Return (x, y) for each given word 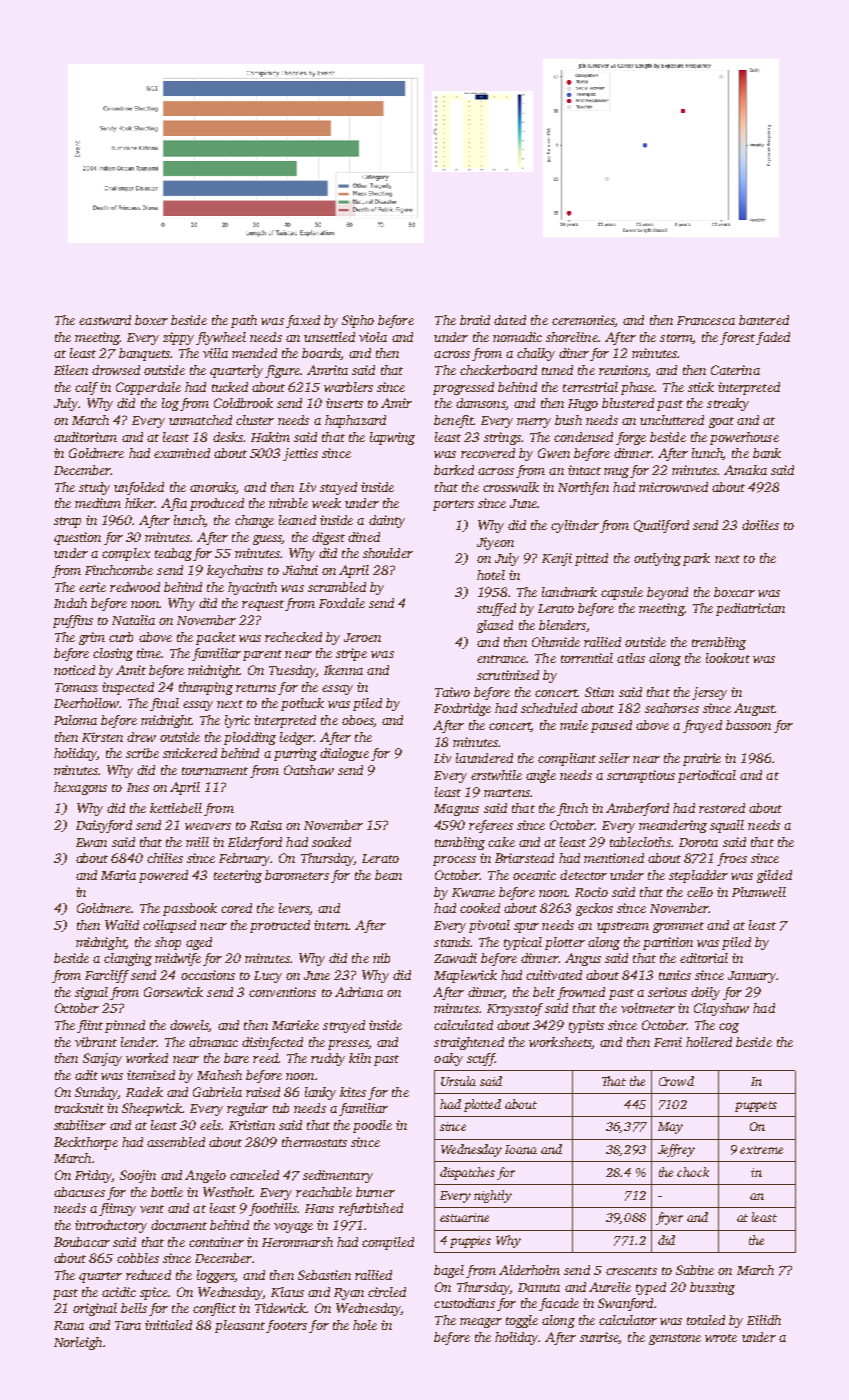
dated (510, 320)
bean (388, 875)
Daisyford (104, 826)
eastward (105, 320)
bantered (764, 320)
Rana (69, 1325)
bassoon (748, 725)
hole (365, 1325)
